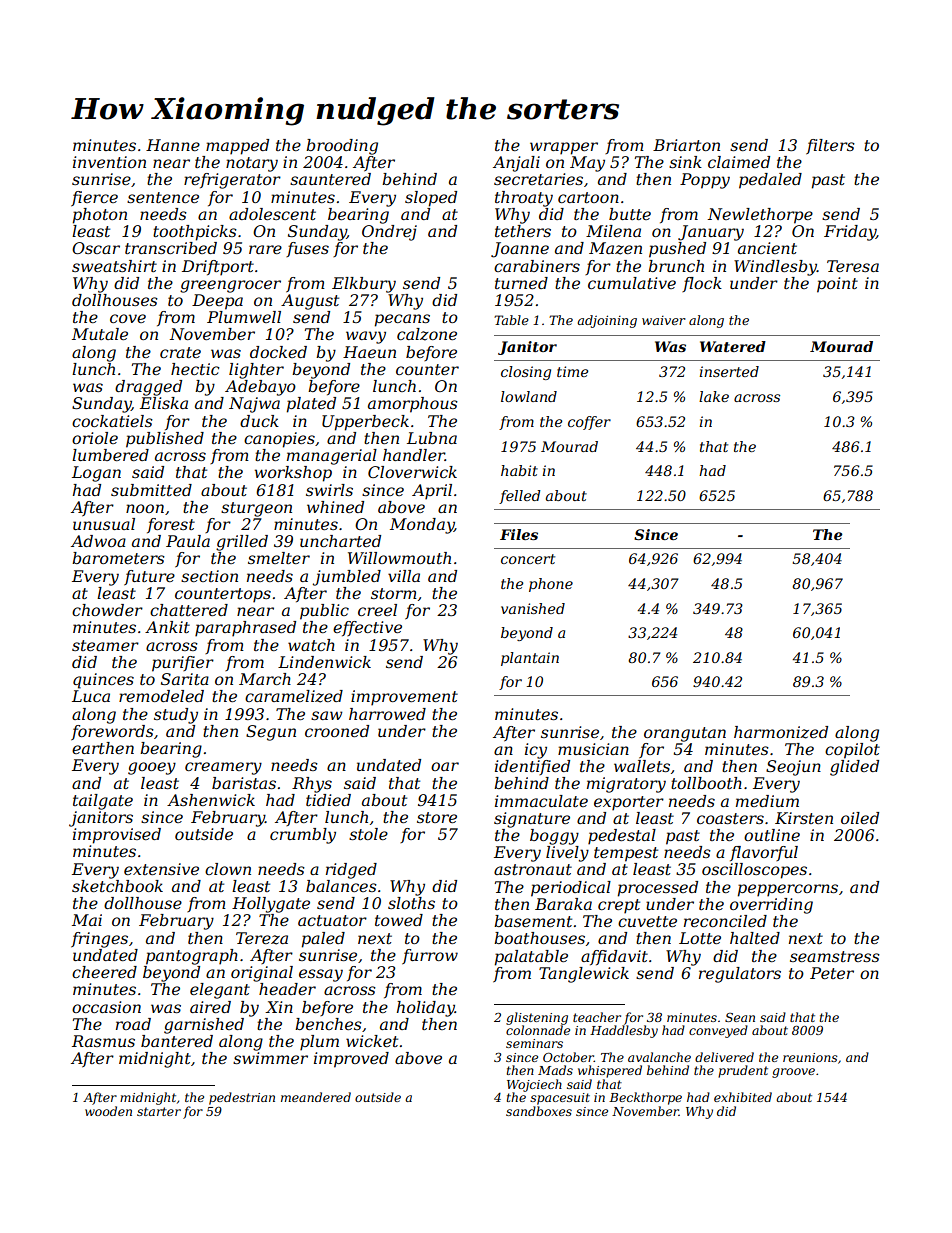 This document has height=1233, width=952. What do you see at coordinates (686, 145) in the document?
I see `Briarton` at bounding box center [686, 145].
